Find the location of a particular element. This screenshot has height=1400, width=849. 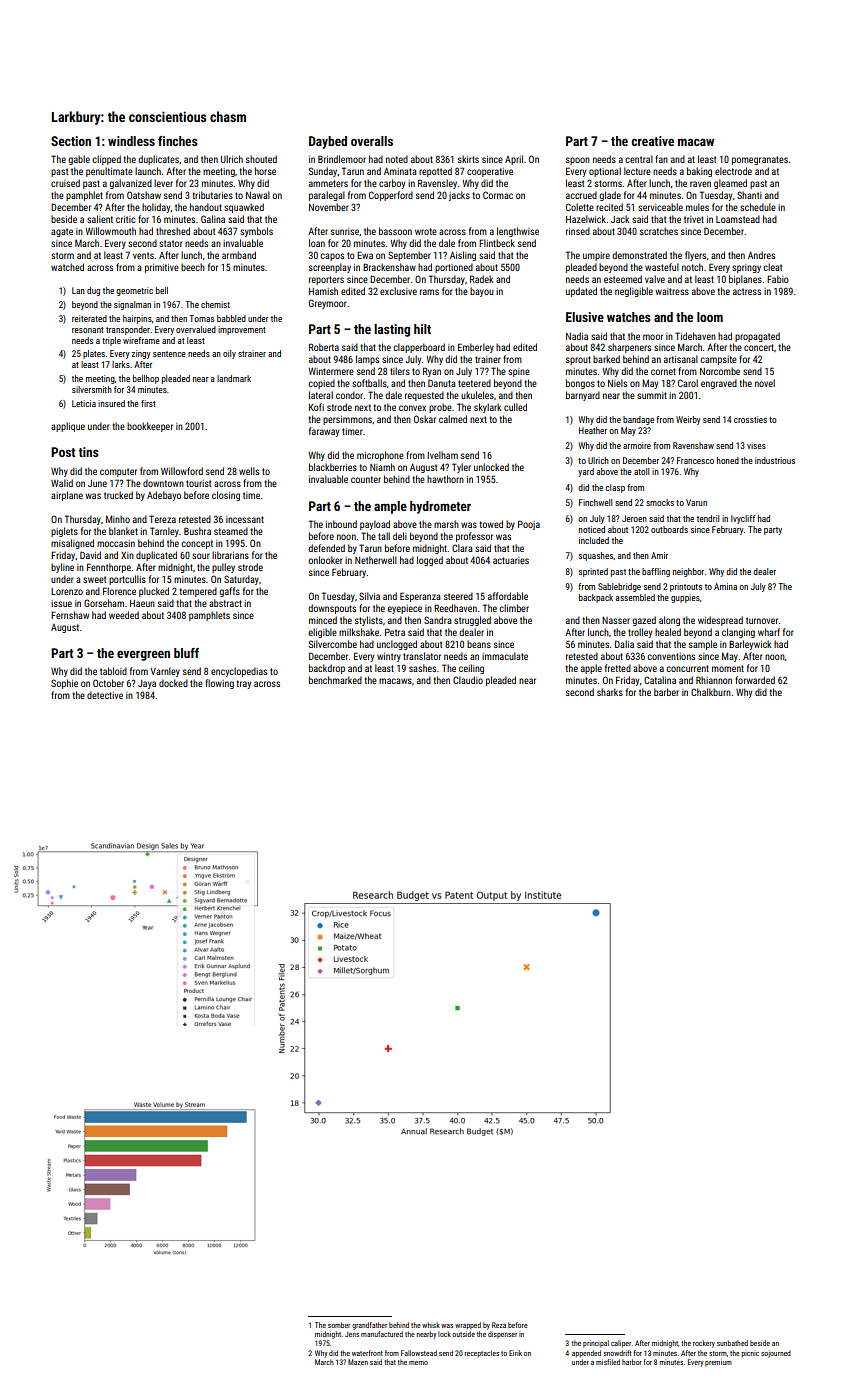

waterfront is located at coordinates (367, 1353).
